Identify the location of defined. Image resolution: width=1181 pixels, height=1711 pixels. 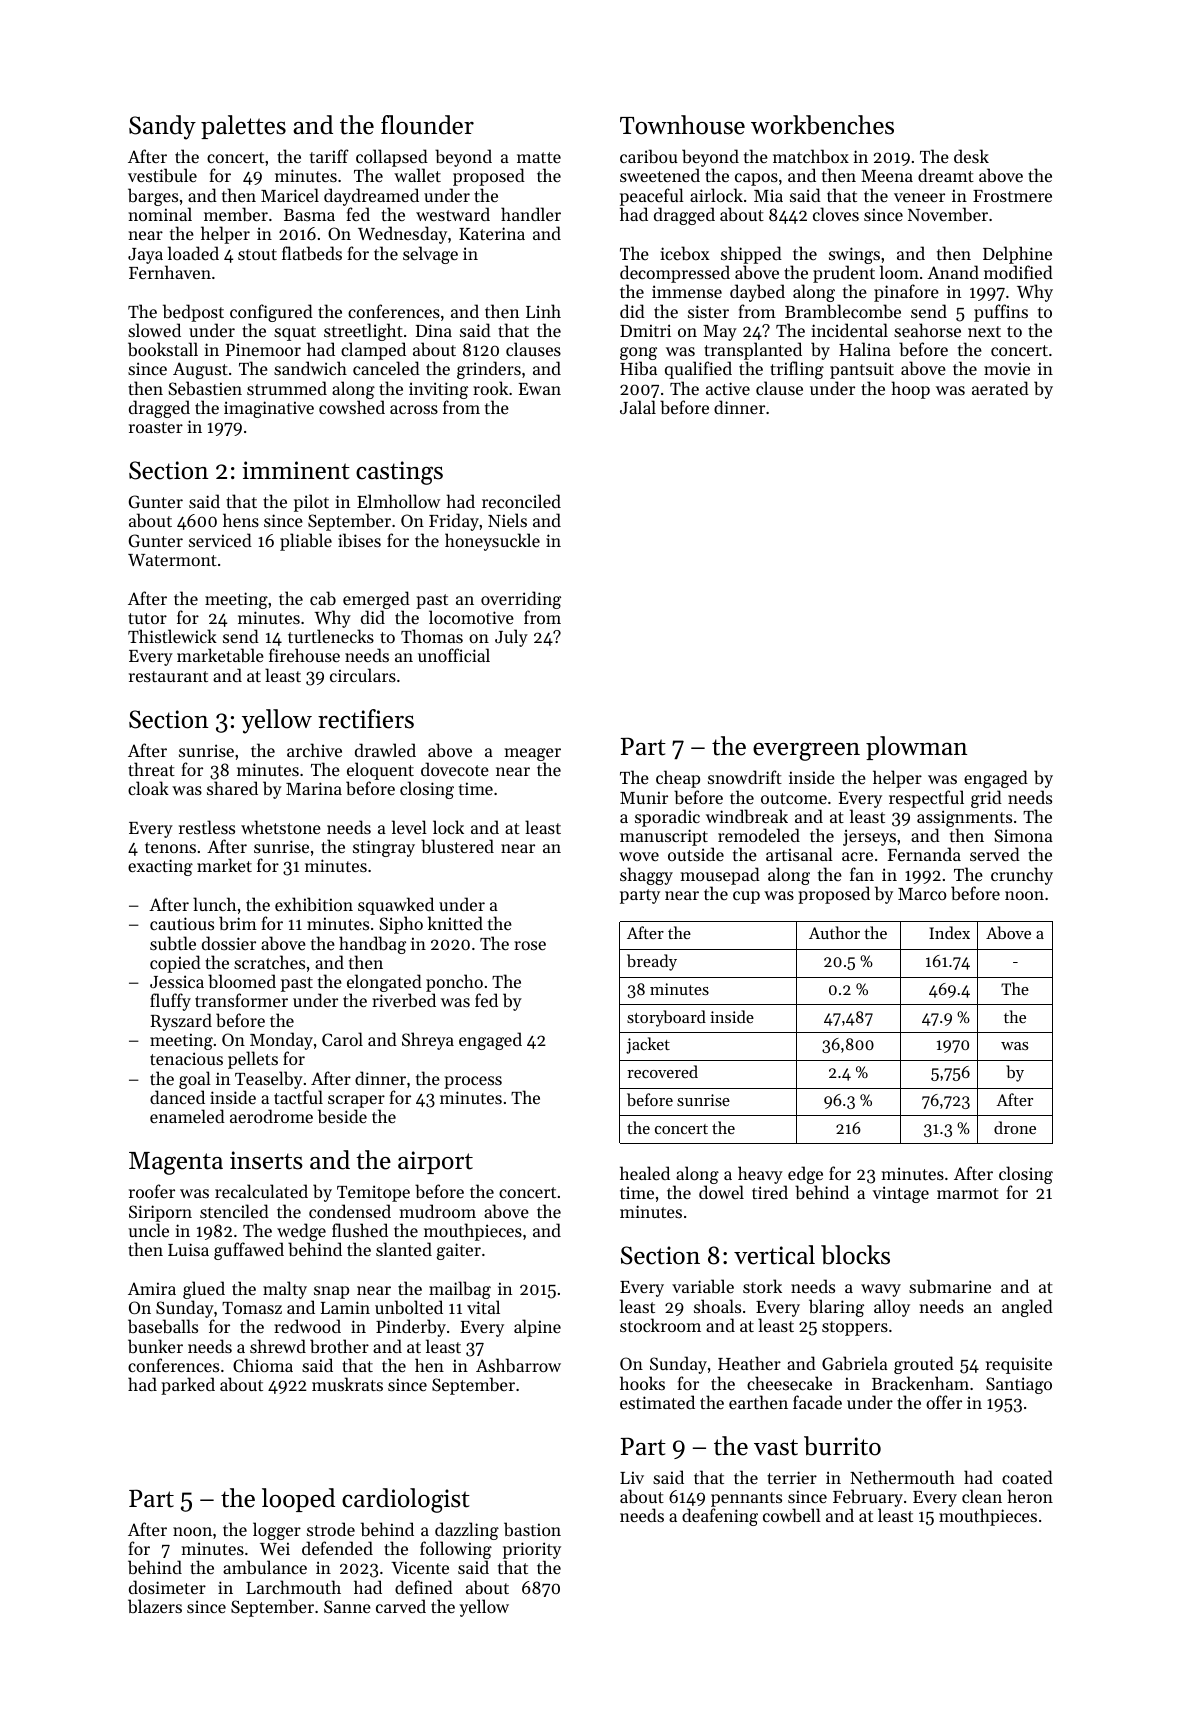
(424, 1587).
